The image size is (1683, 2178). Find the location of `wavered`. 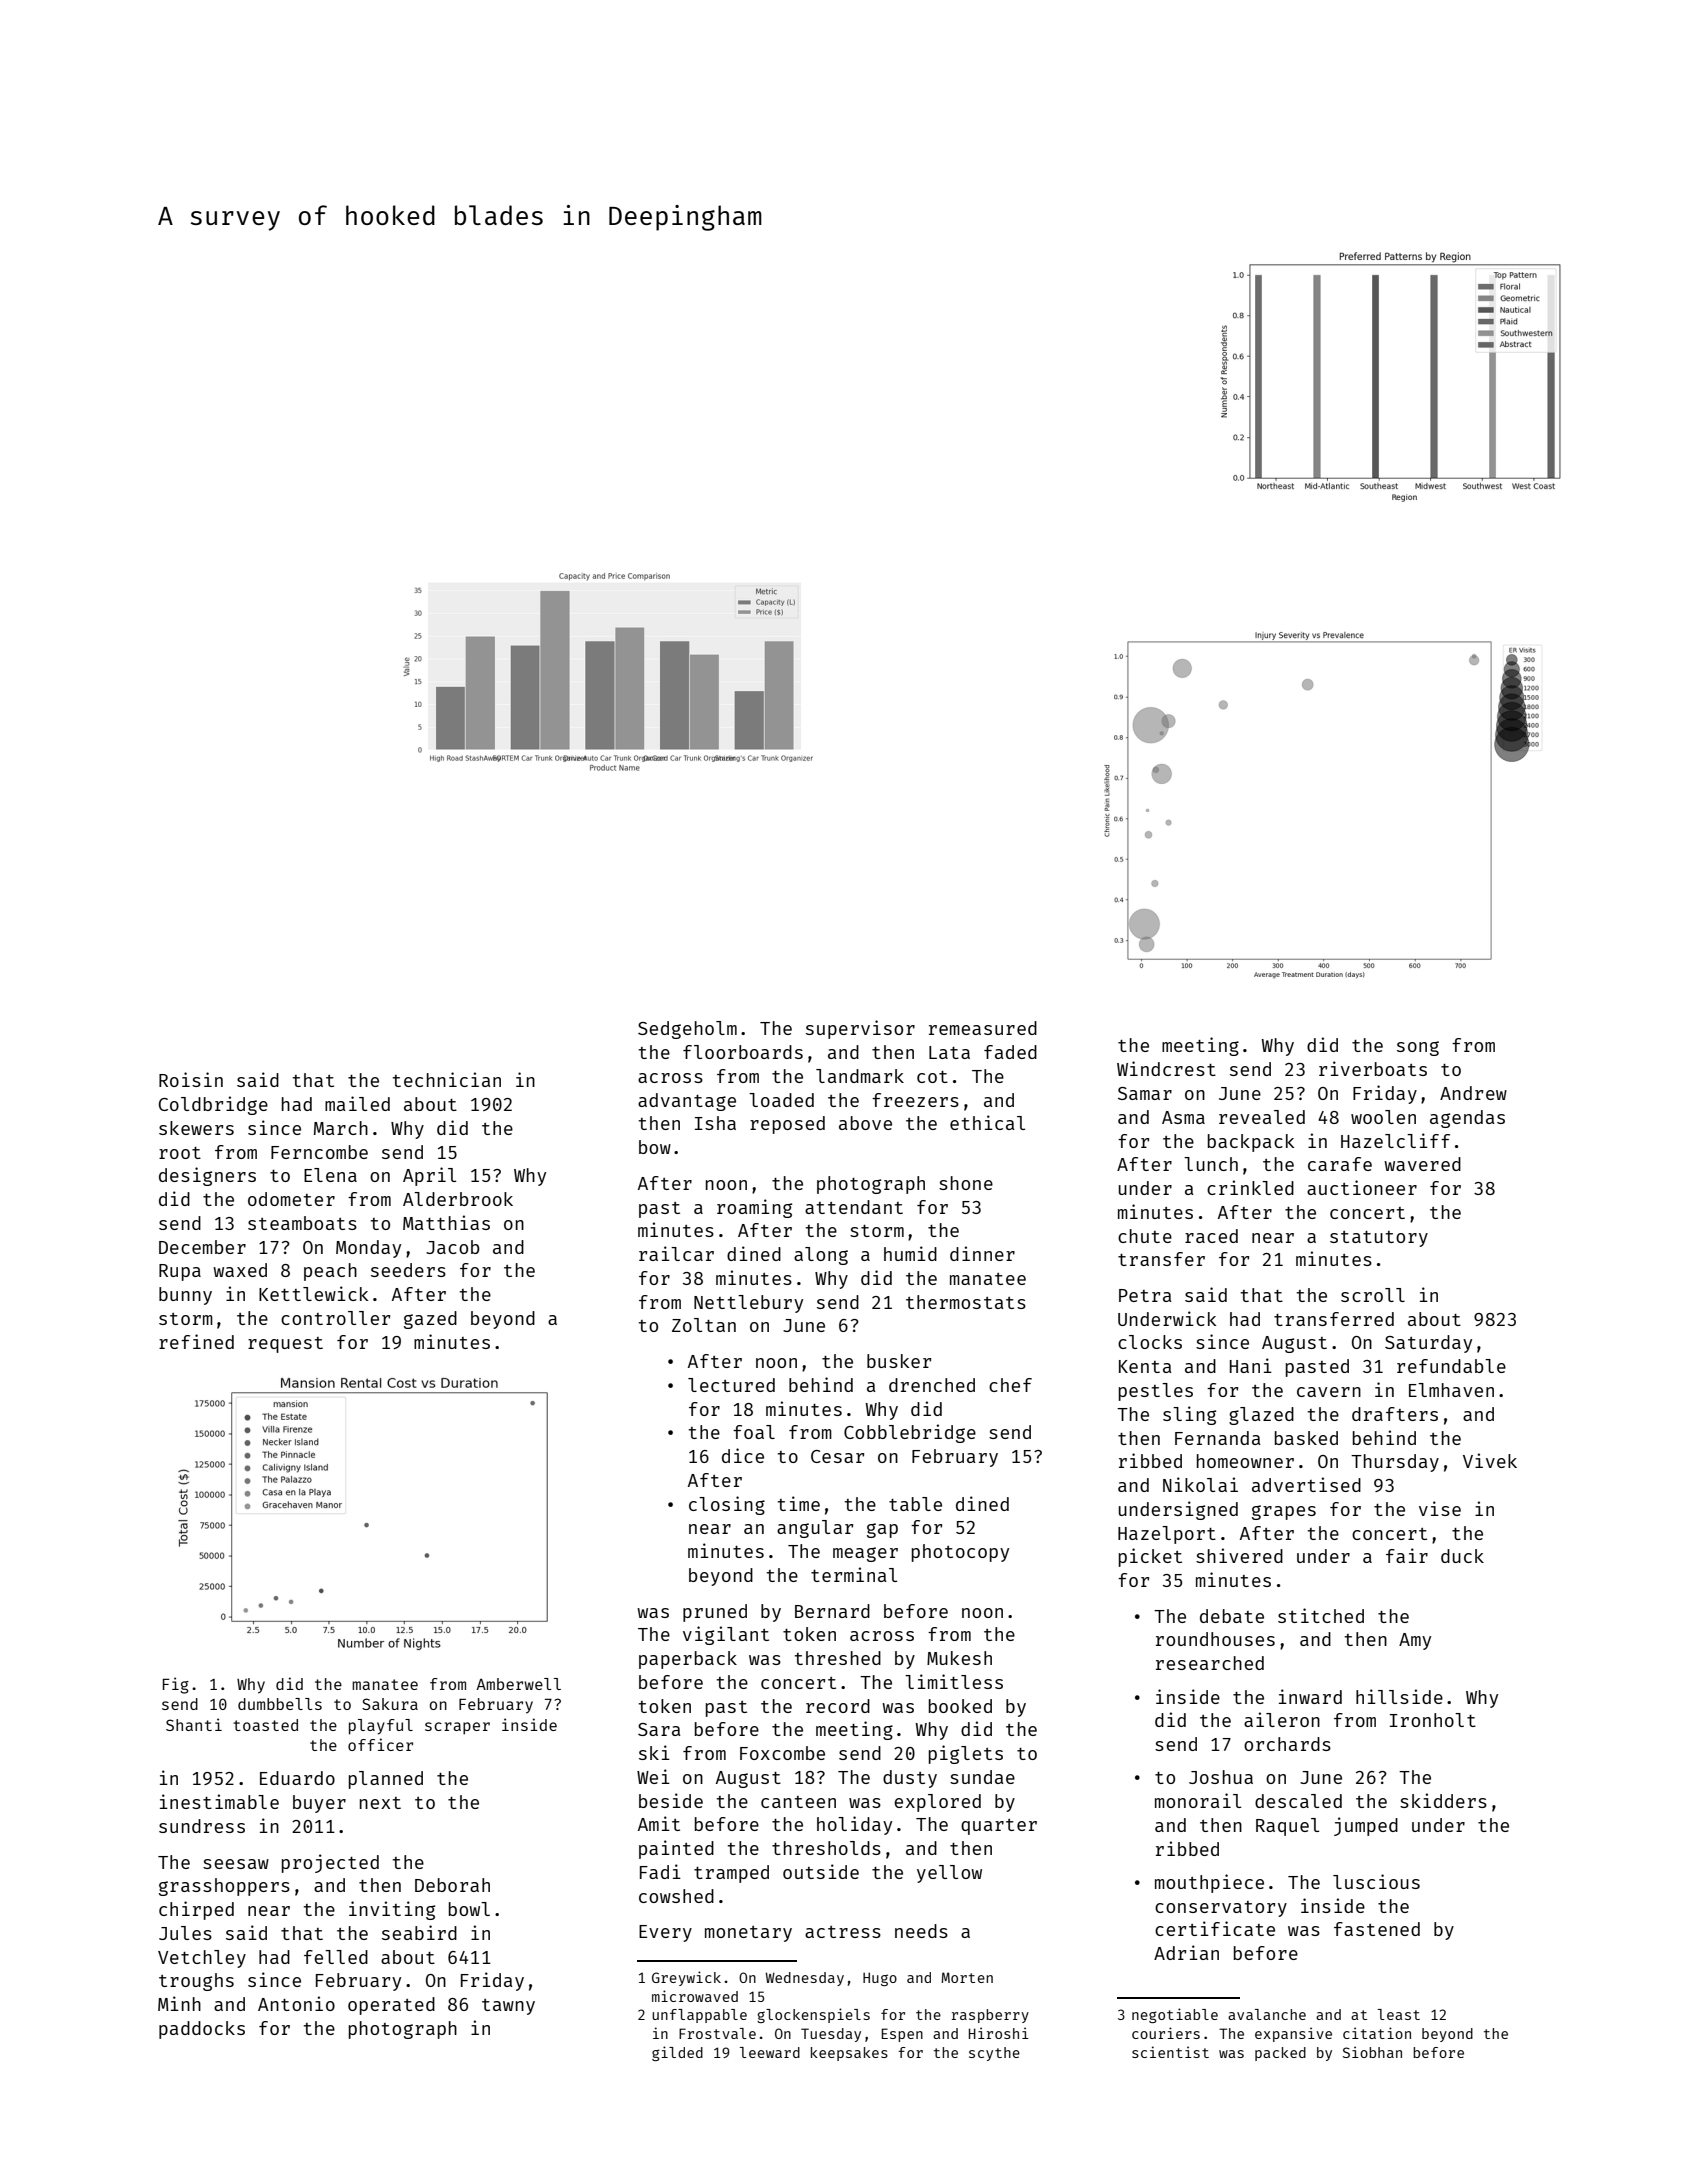

wavered is located at coordinates (1422, 1164).
